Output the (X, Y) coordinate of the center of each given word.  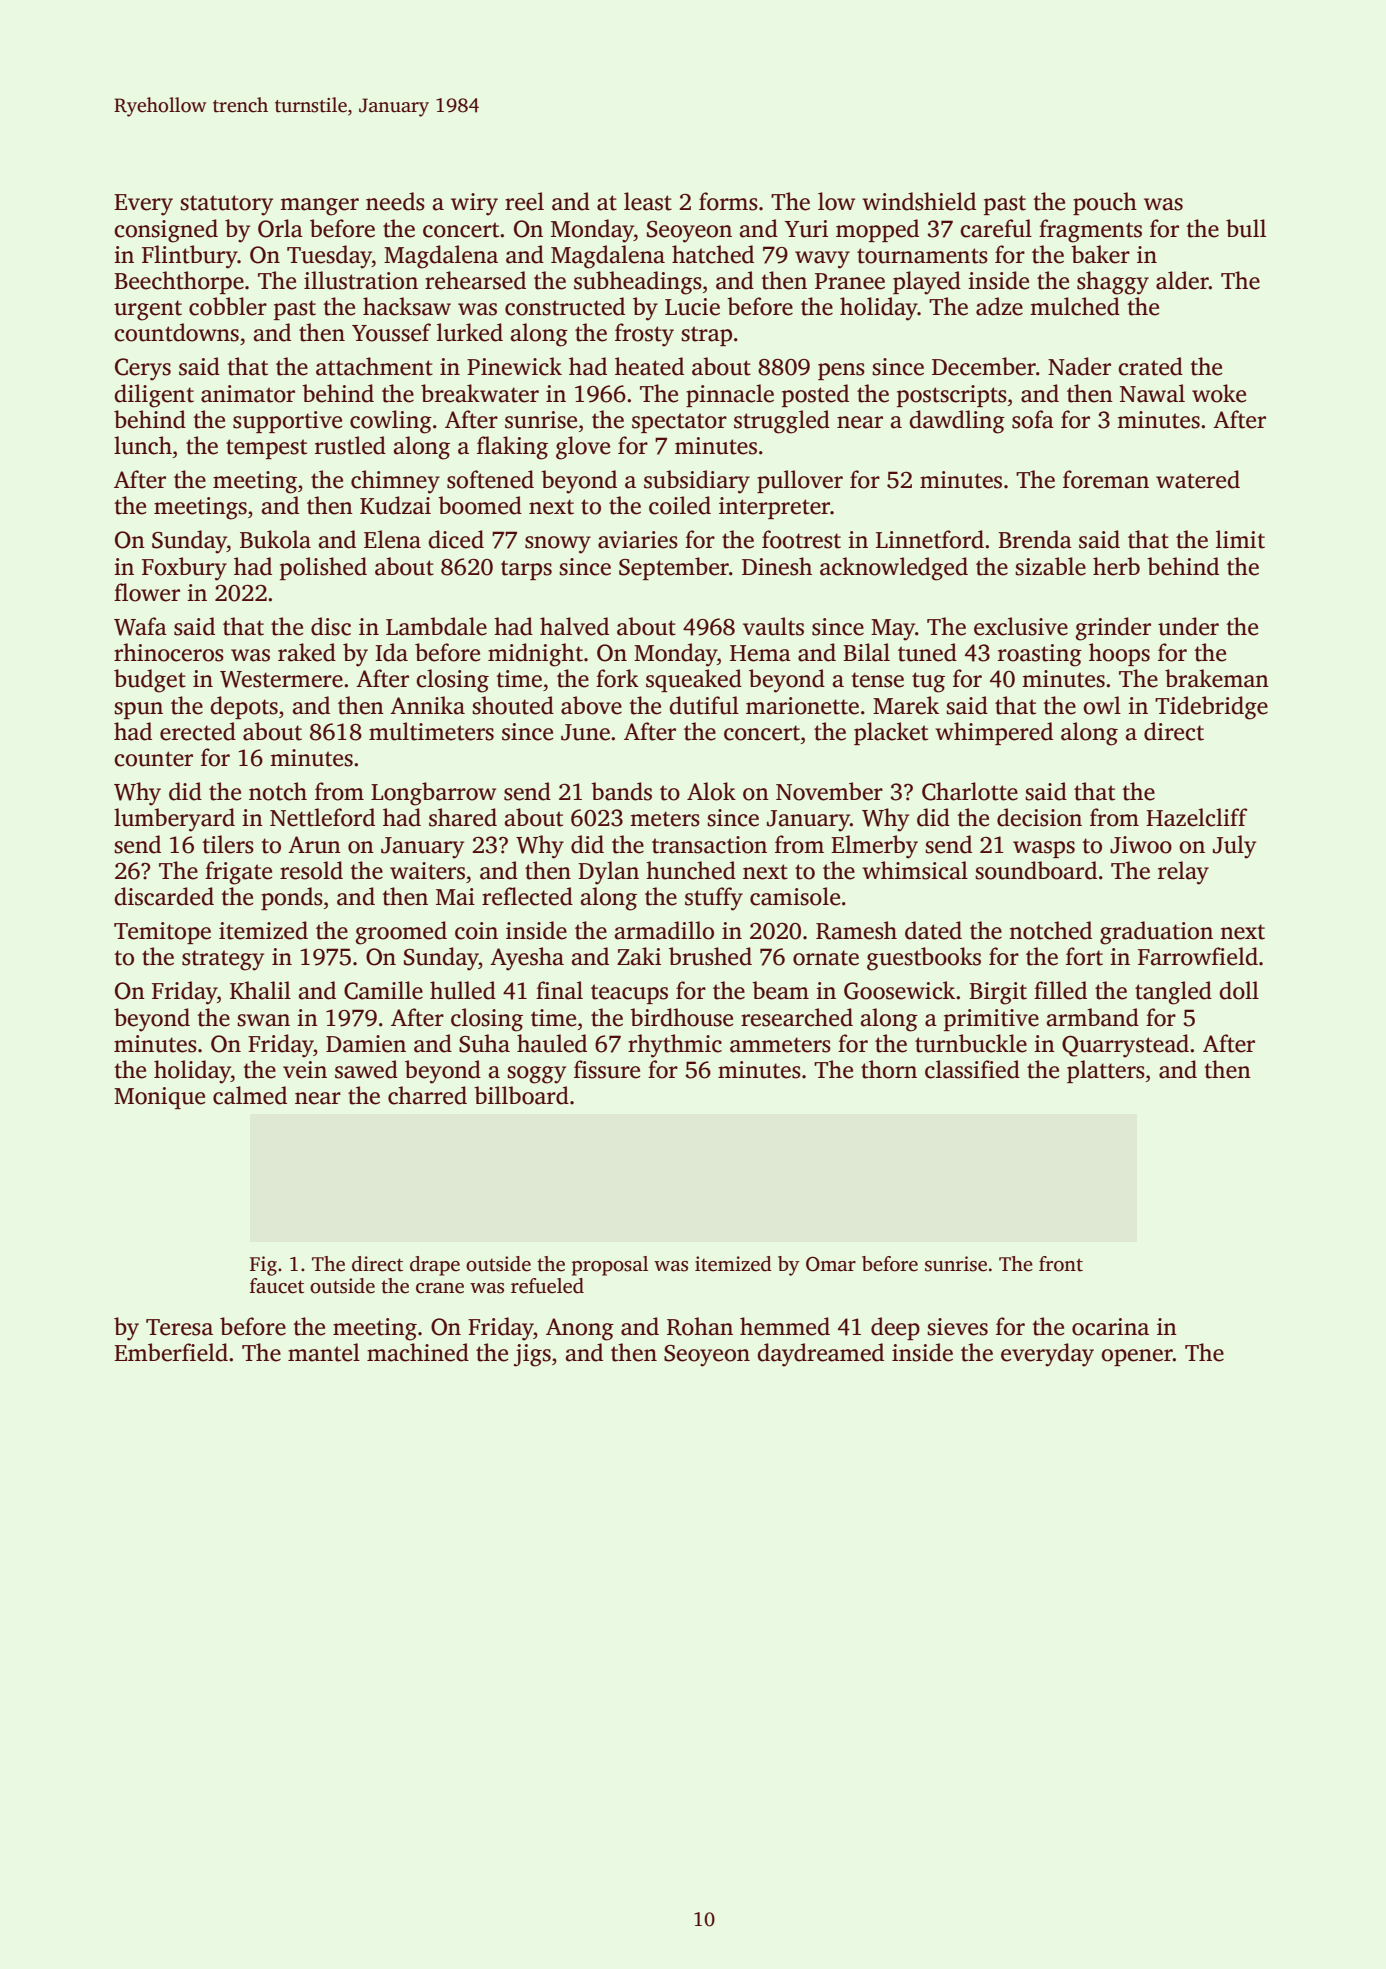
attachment (374, 366)
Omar (831, 1264)
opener (1137, 1357)
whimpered (994, 733)
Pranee (850, 281)
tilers (228, 844)
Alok (711, 791)
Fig (263, 1266)
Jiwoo (1141, 845)
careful (996, 228)
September (674, 568)
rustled (350, 445)
